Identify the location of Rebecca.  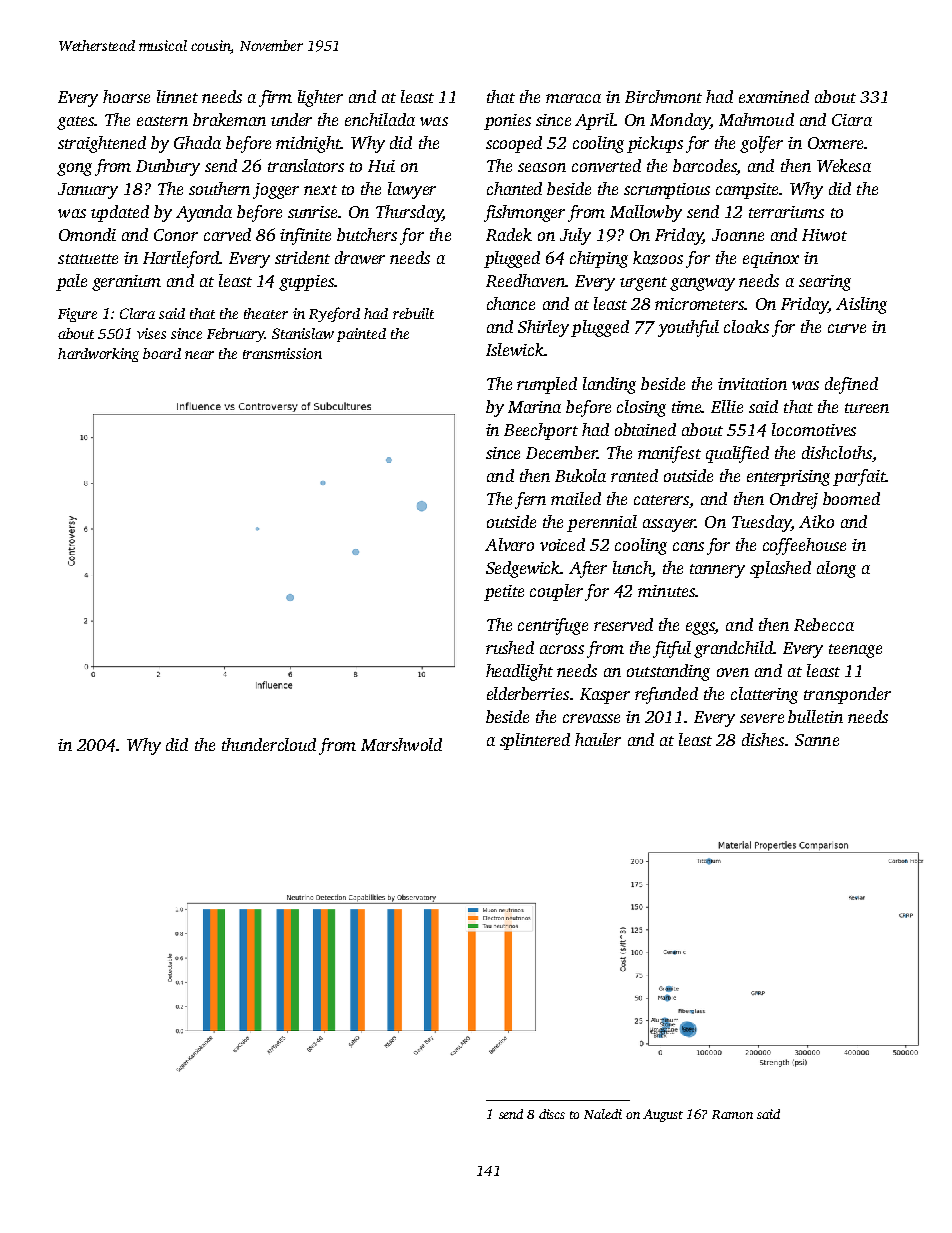
(824, 624).
